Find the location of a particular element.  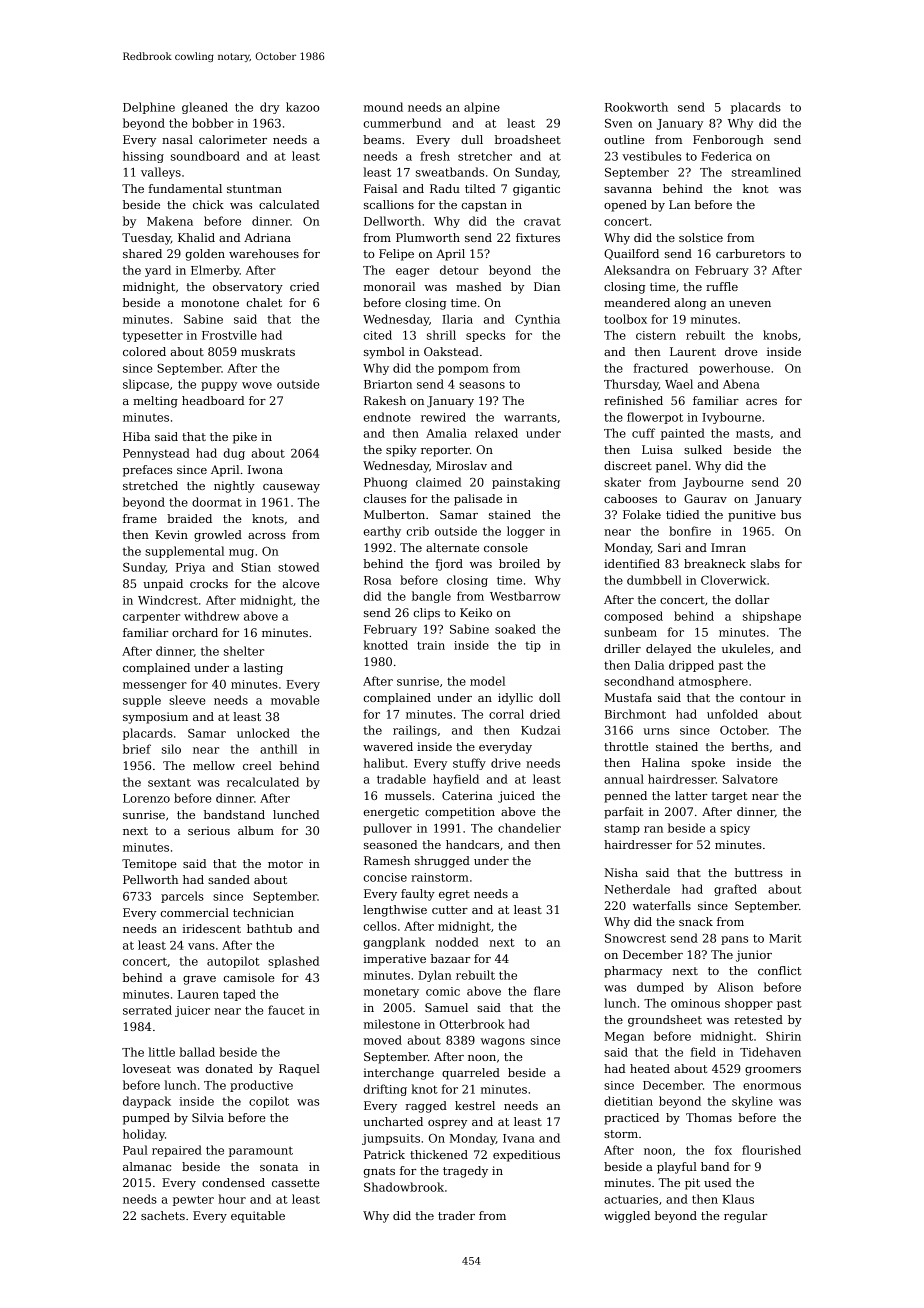

handcars is located at coordinates (472, 844).
